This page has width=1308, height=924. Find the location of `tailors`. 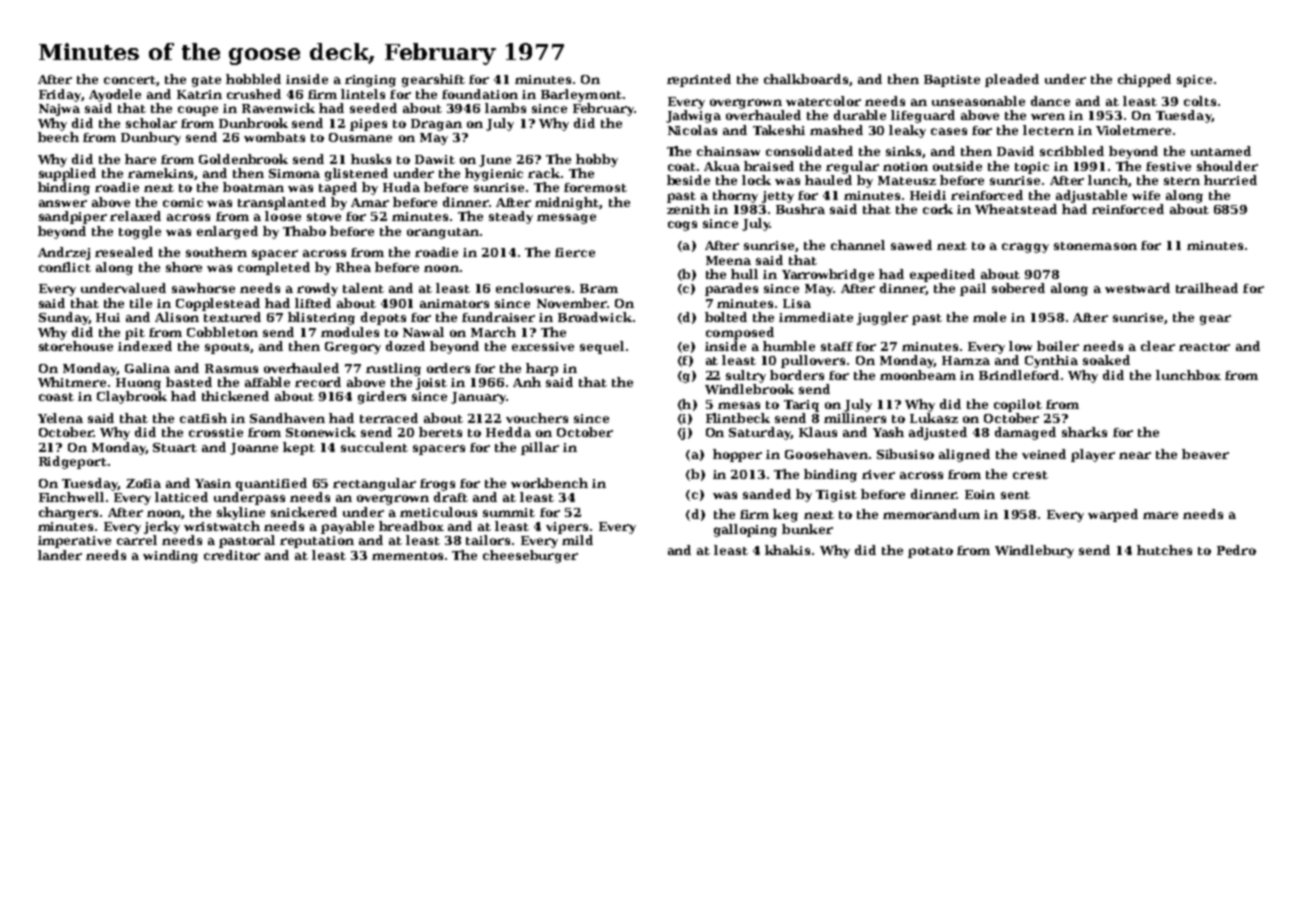

tailors is located at coordinates (488, 540).
